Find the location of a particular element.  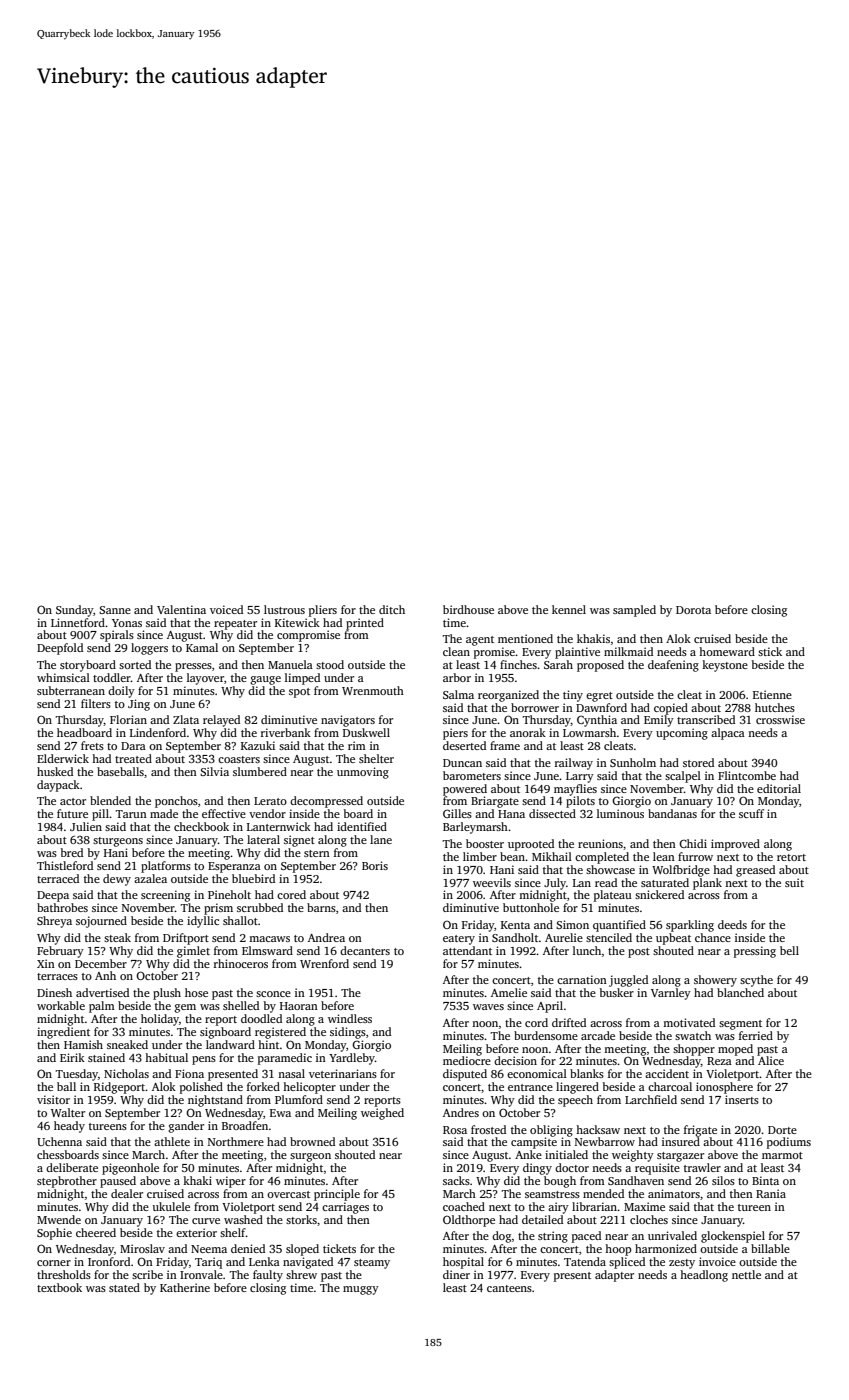

Mwende is located at coordinates (59, 1219).
